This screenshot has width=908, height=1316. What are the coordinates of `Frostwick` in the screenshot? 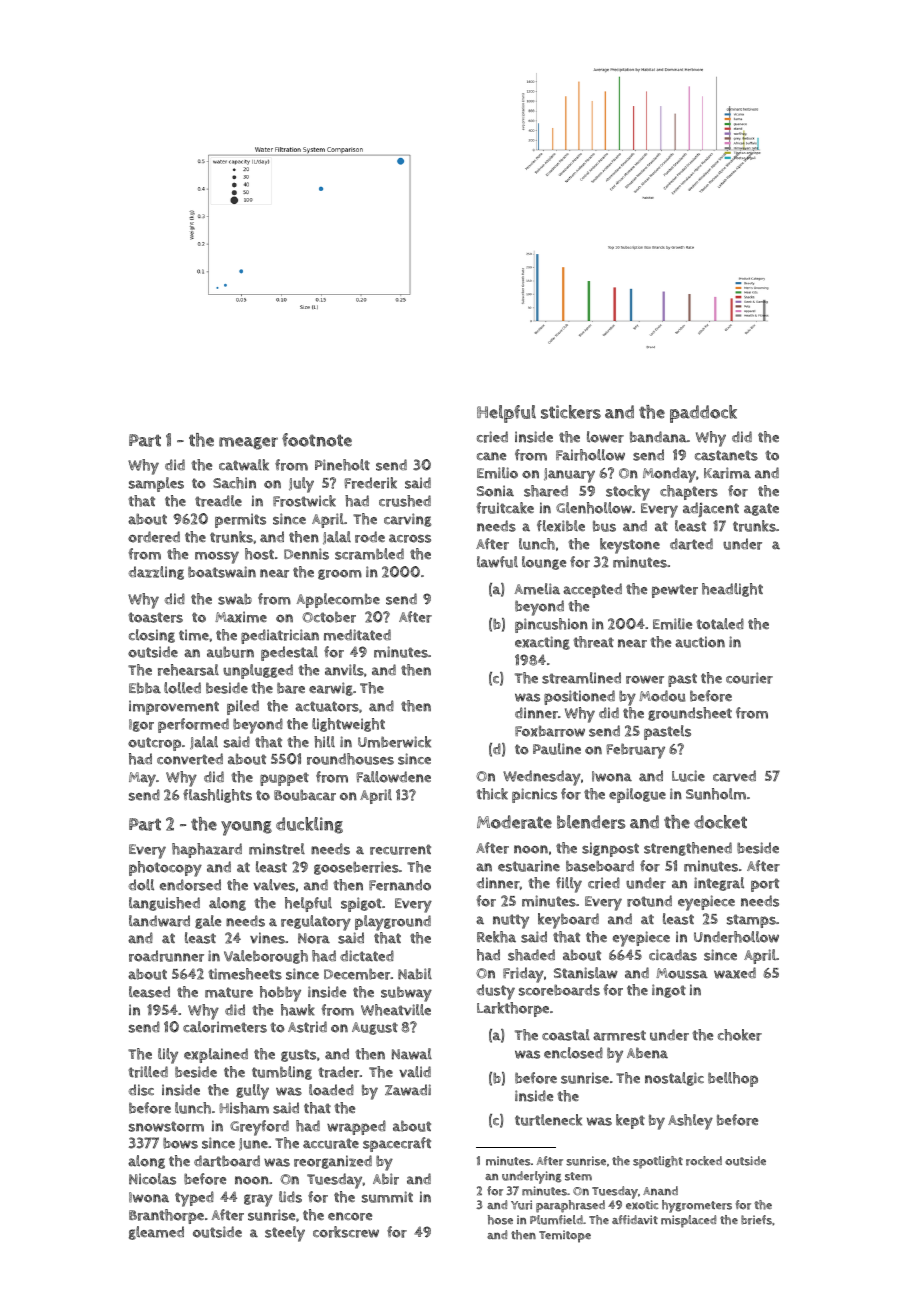 It's located at (304, 501).
